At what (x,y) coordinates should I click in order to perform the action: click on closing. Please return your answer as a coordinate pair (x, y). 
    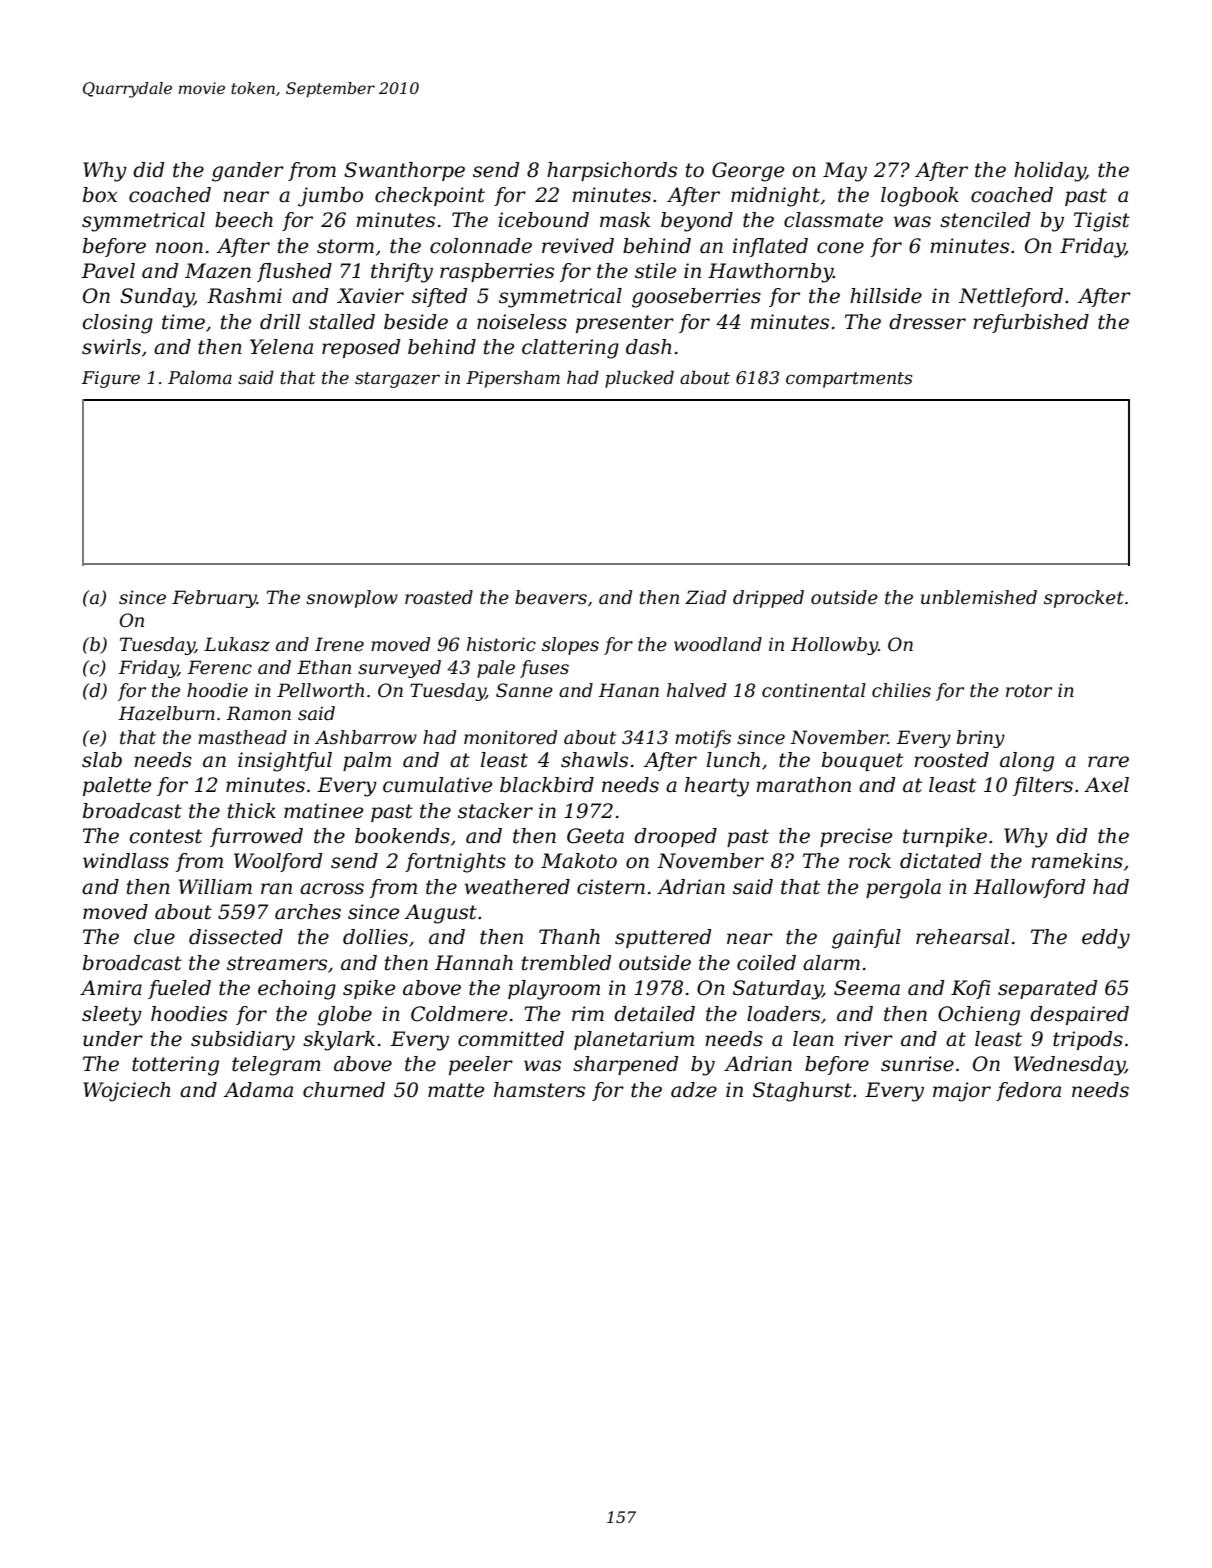
    Looking at the image, I should click on (118, 324).
